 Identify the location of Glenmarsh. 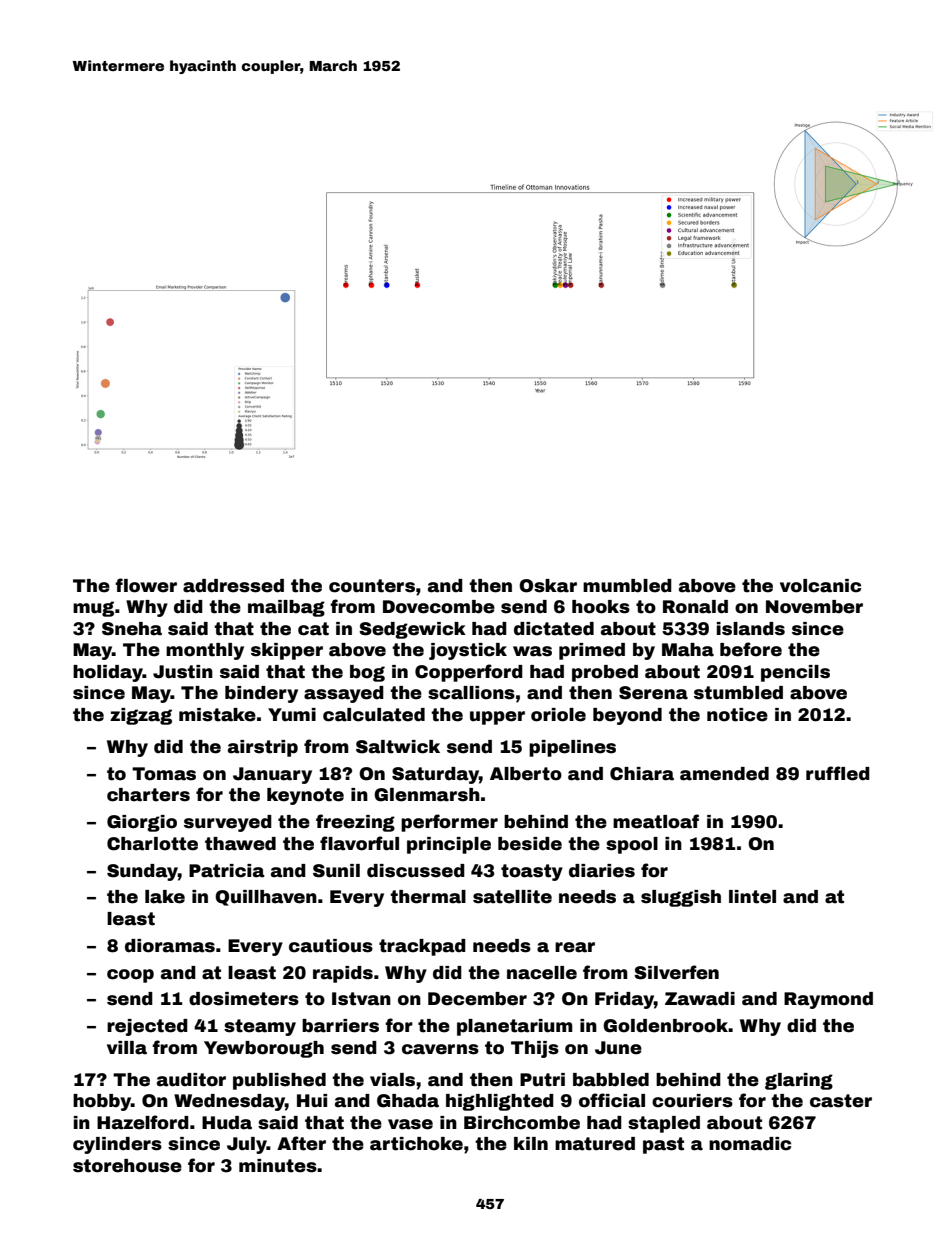
(427, 795).
